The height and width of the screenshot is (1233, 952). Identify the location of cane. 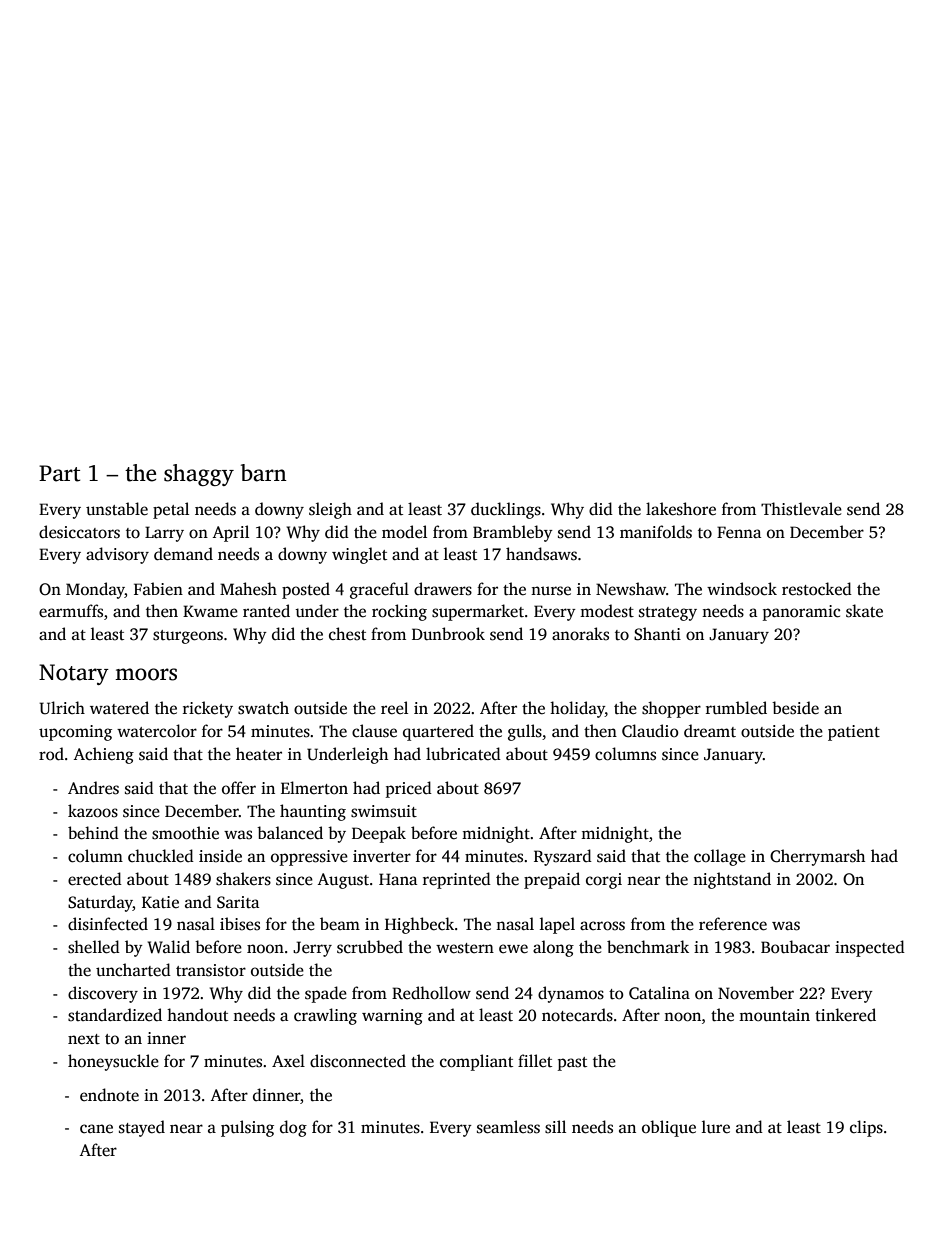
(96, 1128).
